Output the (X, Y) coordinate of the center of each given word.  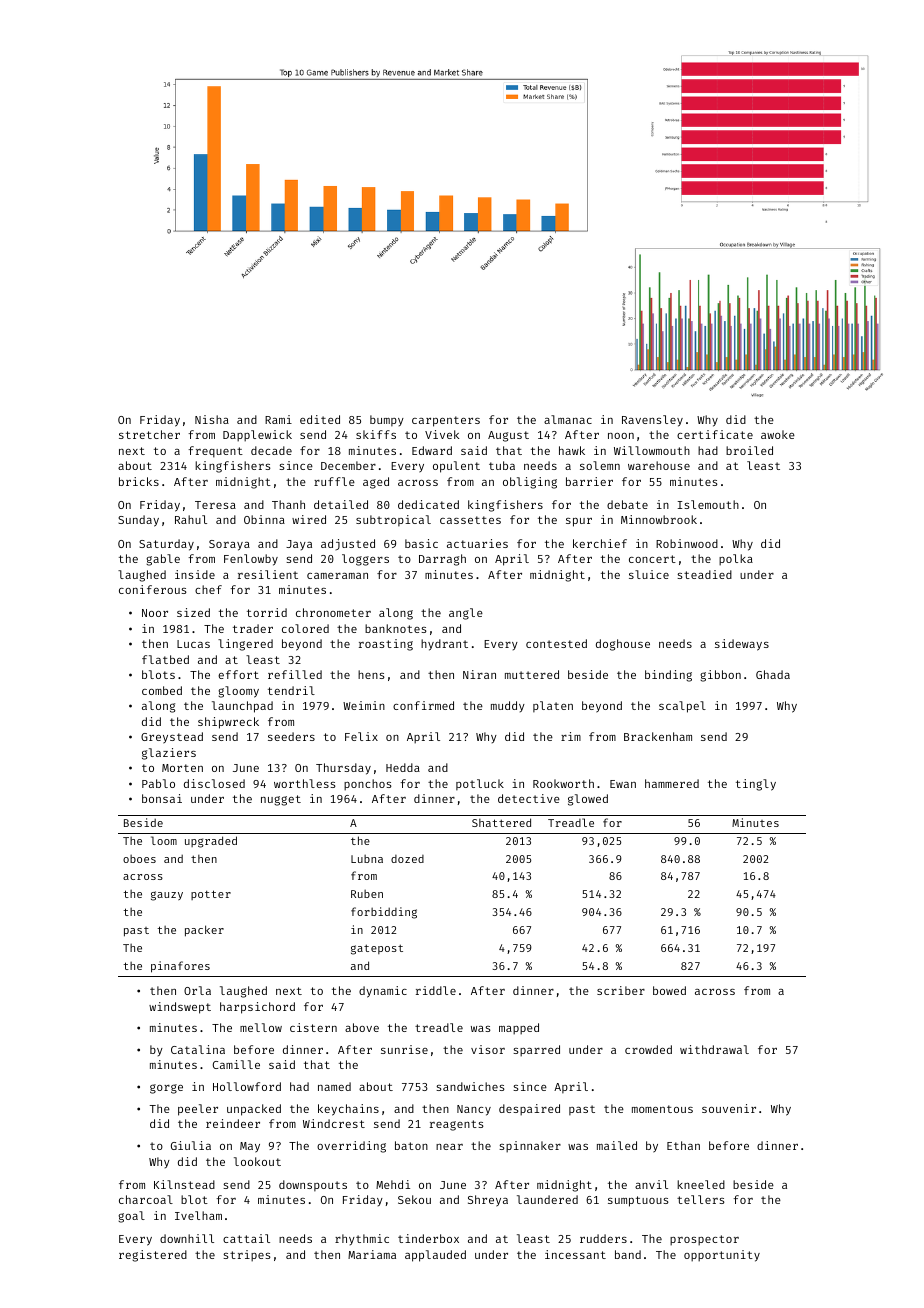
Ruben (367, 894)
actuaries (477, 543)
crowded (648, 1049)
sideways (742, 645)
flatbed (165, 659)
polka (736, 560)
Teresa (215, 505)
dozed (407, 859)
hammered (672, 783)
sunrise (404, 1049)
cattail (246, 1238)
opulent (456, 467)
